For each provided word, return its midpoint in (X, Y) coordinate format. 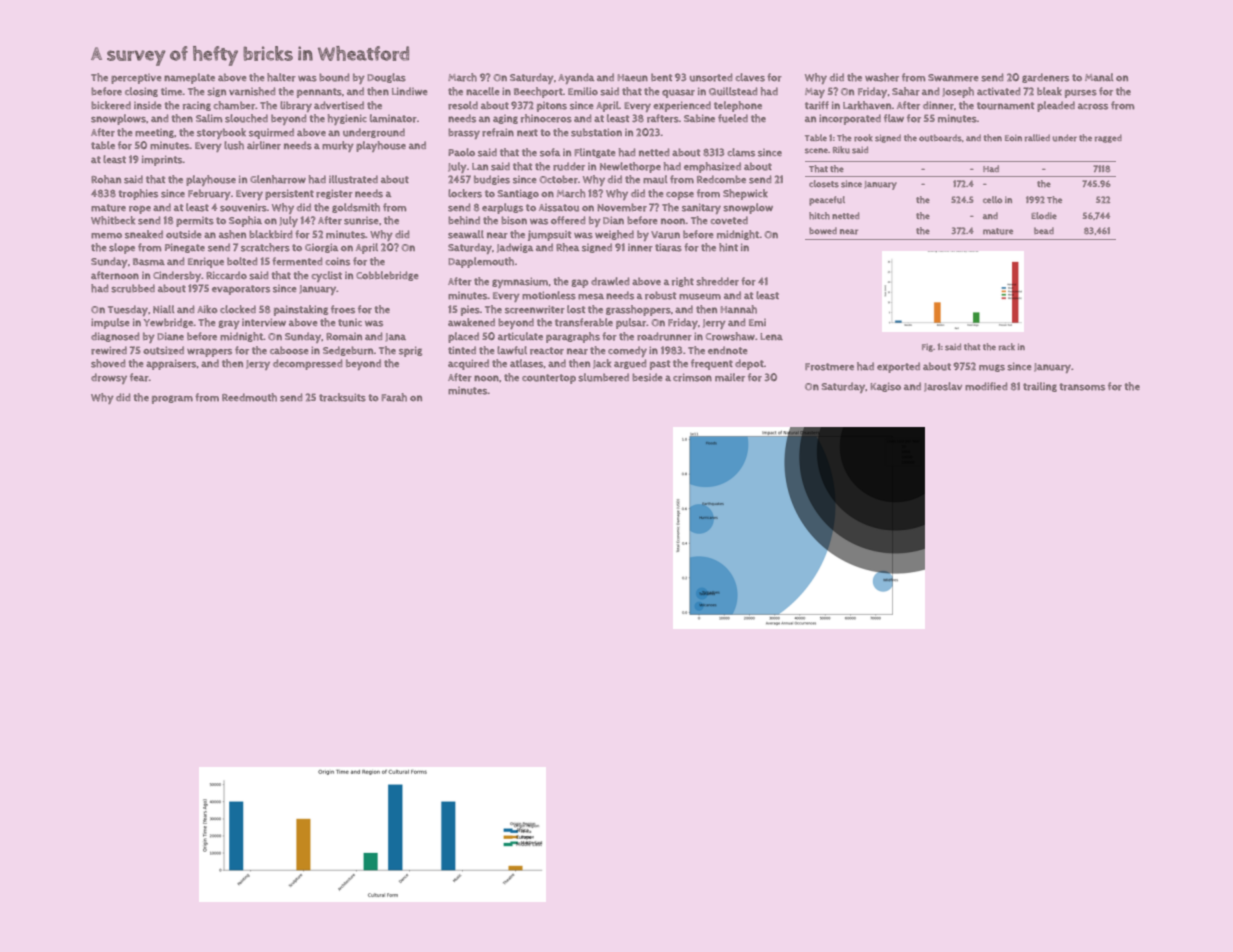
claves (750, 77)
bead (1044, 230)
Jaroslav (943, 387)
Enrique (206, 262)
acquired (468, 364)
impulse (110, 323)
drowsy (109, 378)
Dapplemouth (481, 262)
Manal (1099, 77)
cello (992, 199)
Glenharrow (278, 179)
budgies (492, 180)
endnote (727, 350)
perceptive (136, 79)
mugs (992, 368)
